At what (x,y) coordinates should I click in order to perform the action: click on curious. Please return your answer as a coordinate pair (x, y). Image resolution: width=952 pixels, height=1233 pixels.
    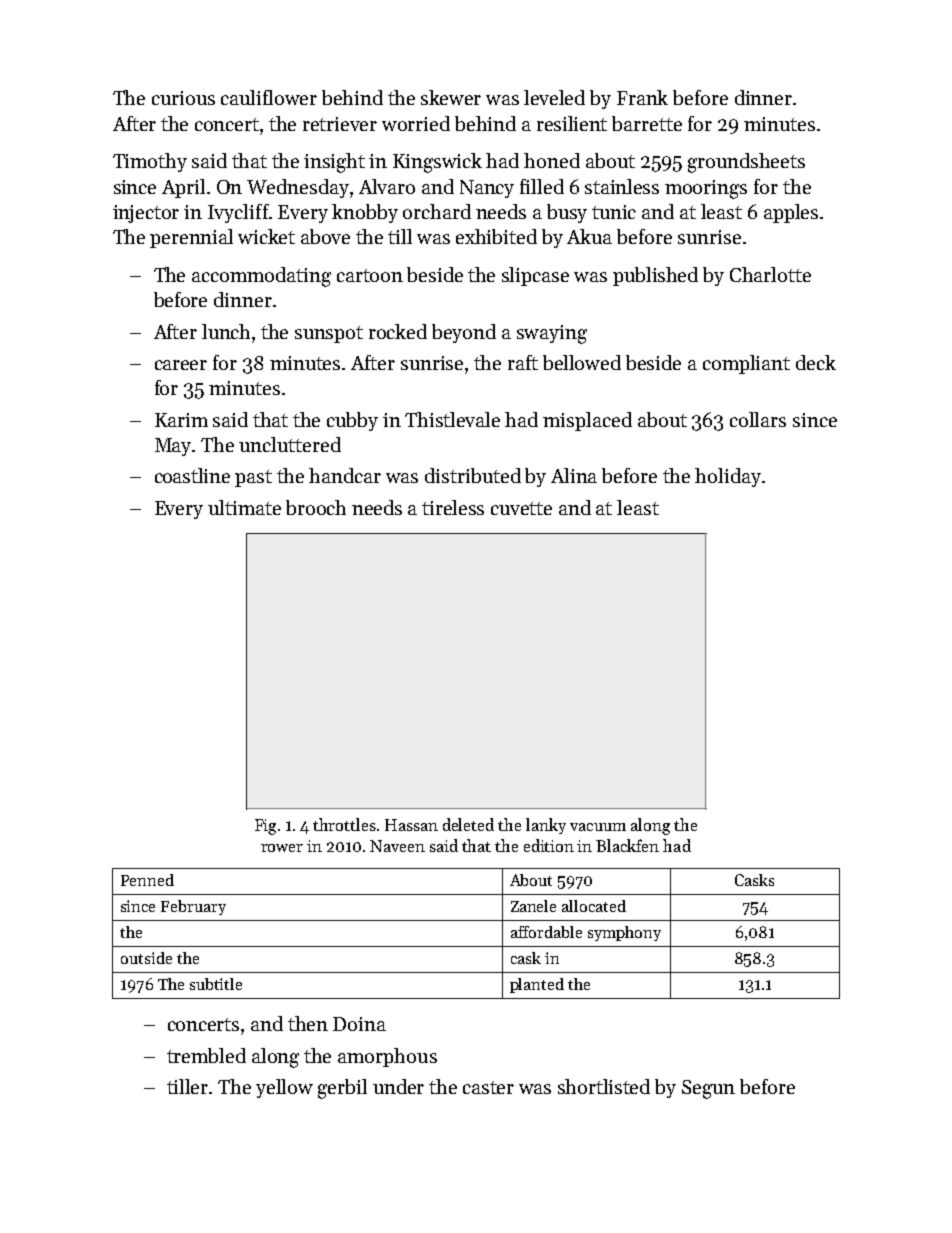
    Looking at the image, I should click on (183, 98).
